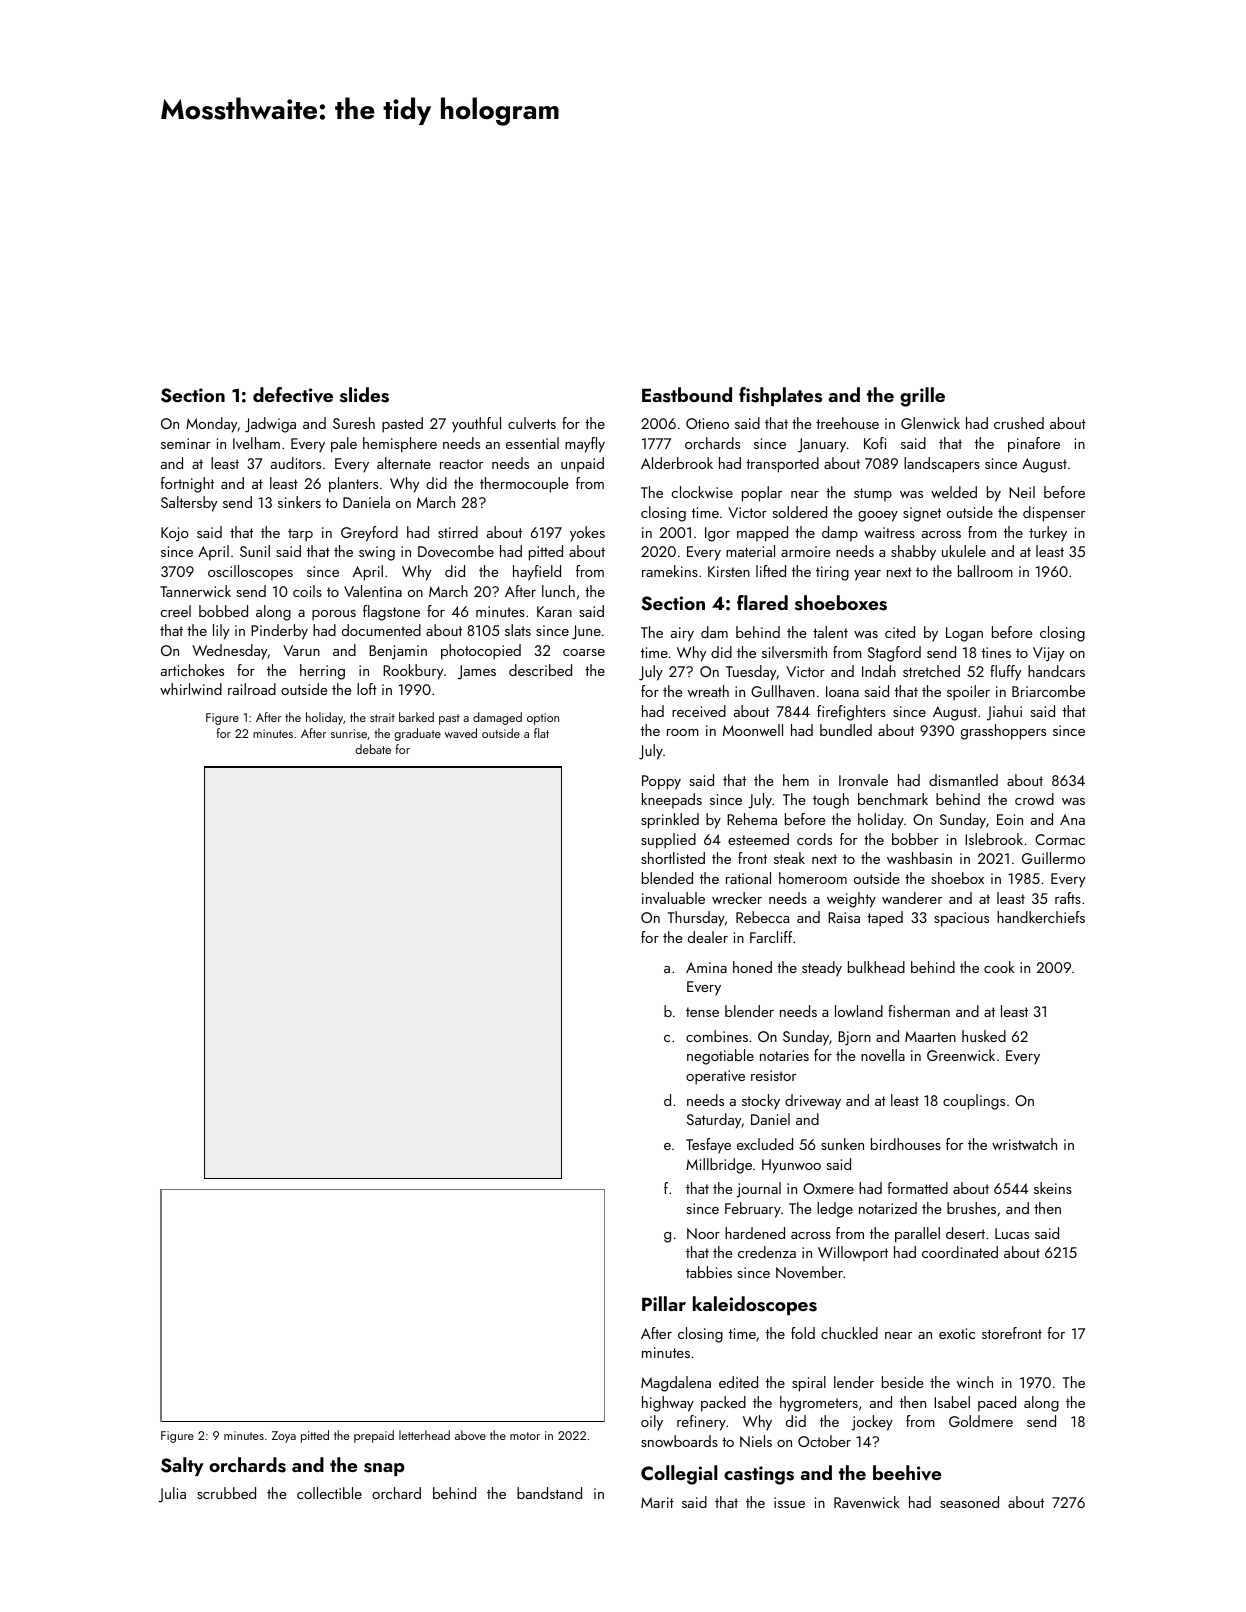 This document has width=1246, height=1612. What do you see at coordinates (172, 1495) in the document?
I see `Julia` at bounding box center [172, 1495].
